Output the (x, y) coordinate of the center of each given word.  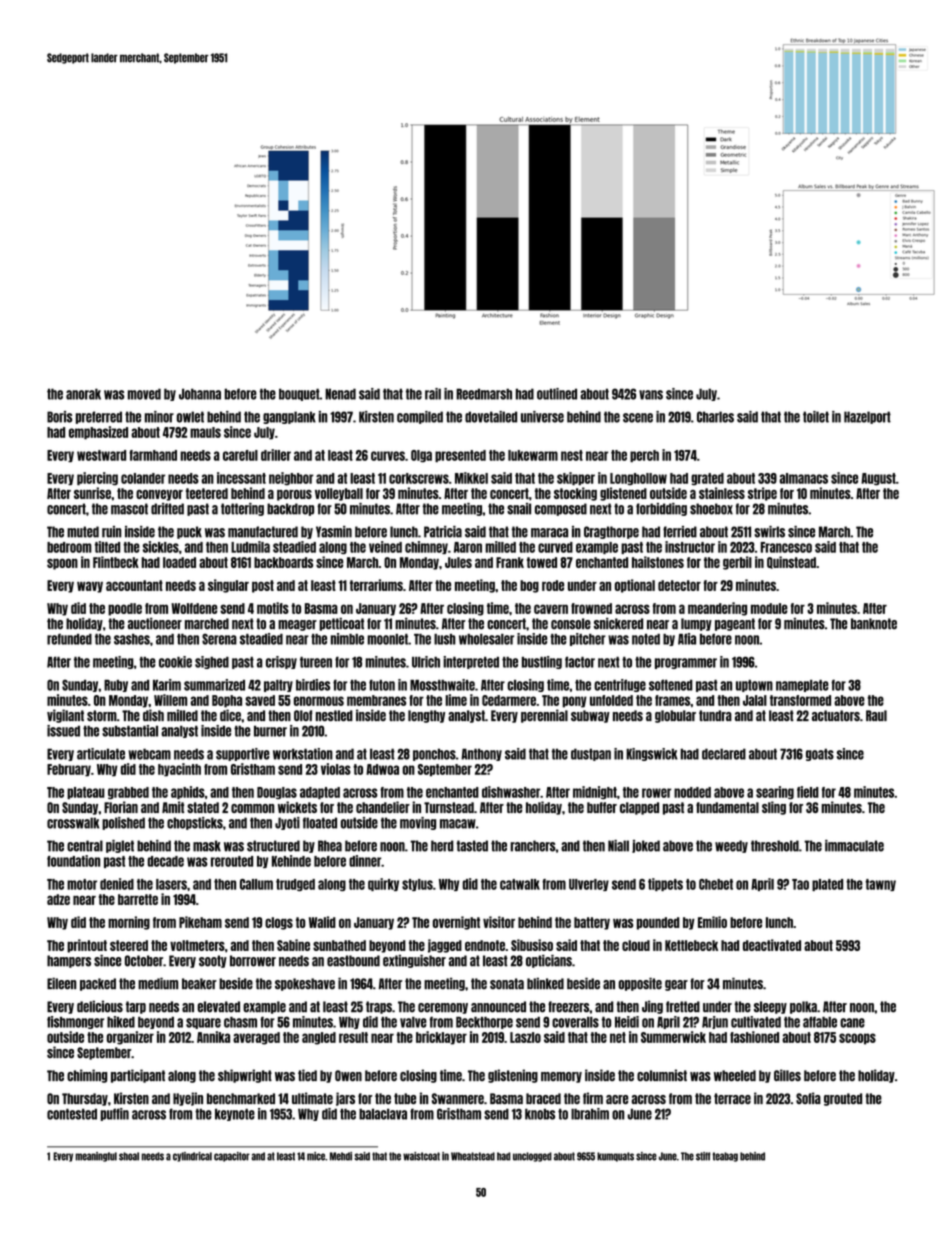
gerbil (737, 563)
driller (276, 455)
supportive (243, 754)
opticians (549, 961)
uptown (754, 686)
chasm (240, 1022)
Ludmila (250, 547)
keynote (235, 1114)
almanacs (804, 478)
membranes (376, 700)
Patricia (443, 532)
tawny (880, 885)
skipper (576, 478)
